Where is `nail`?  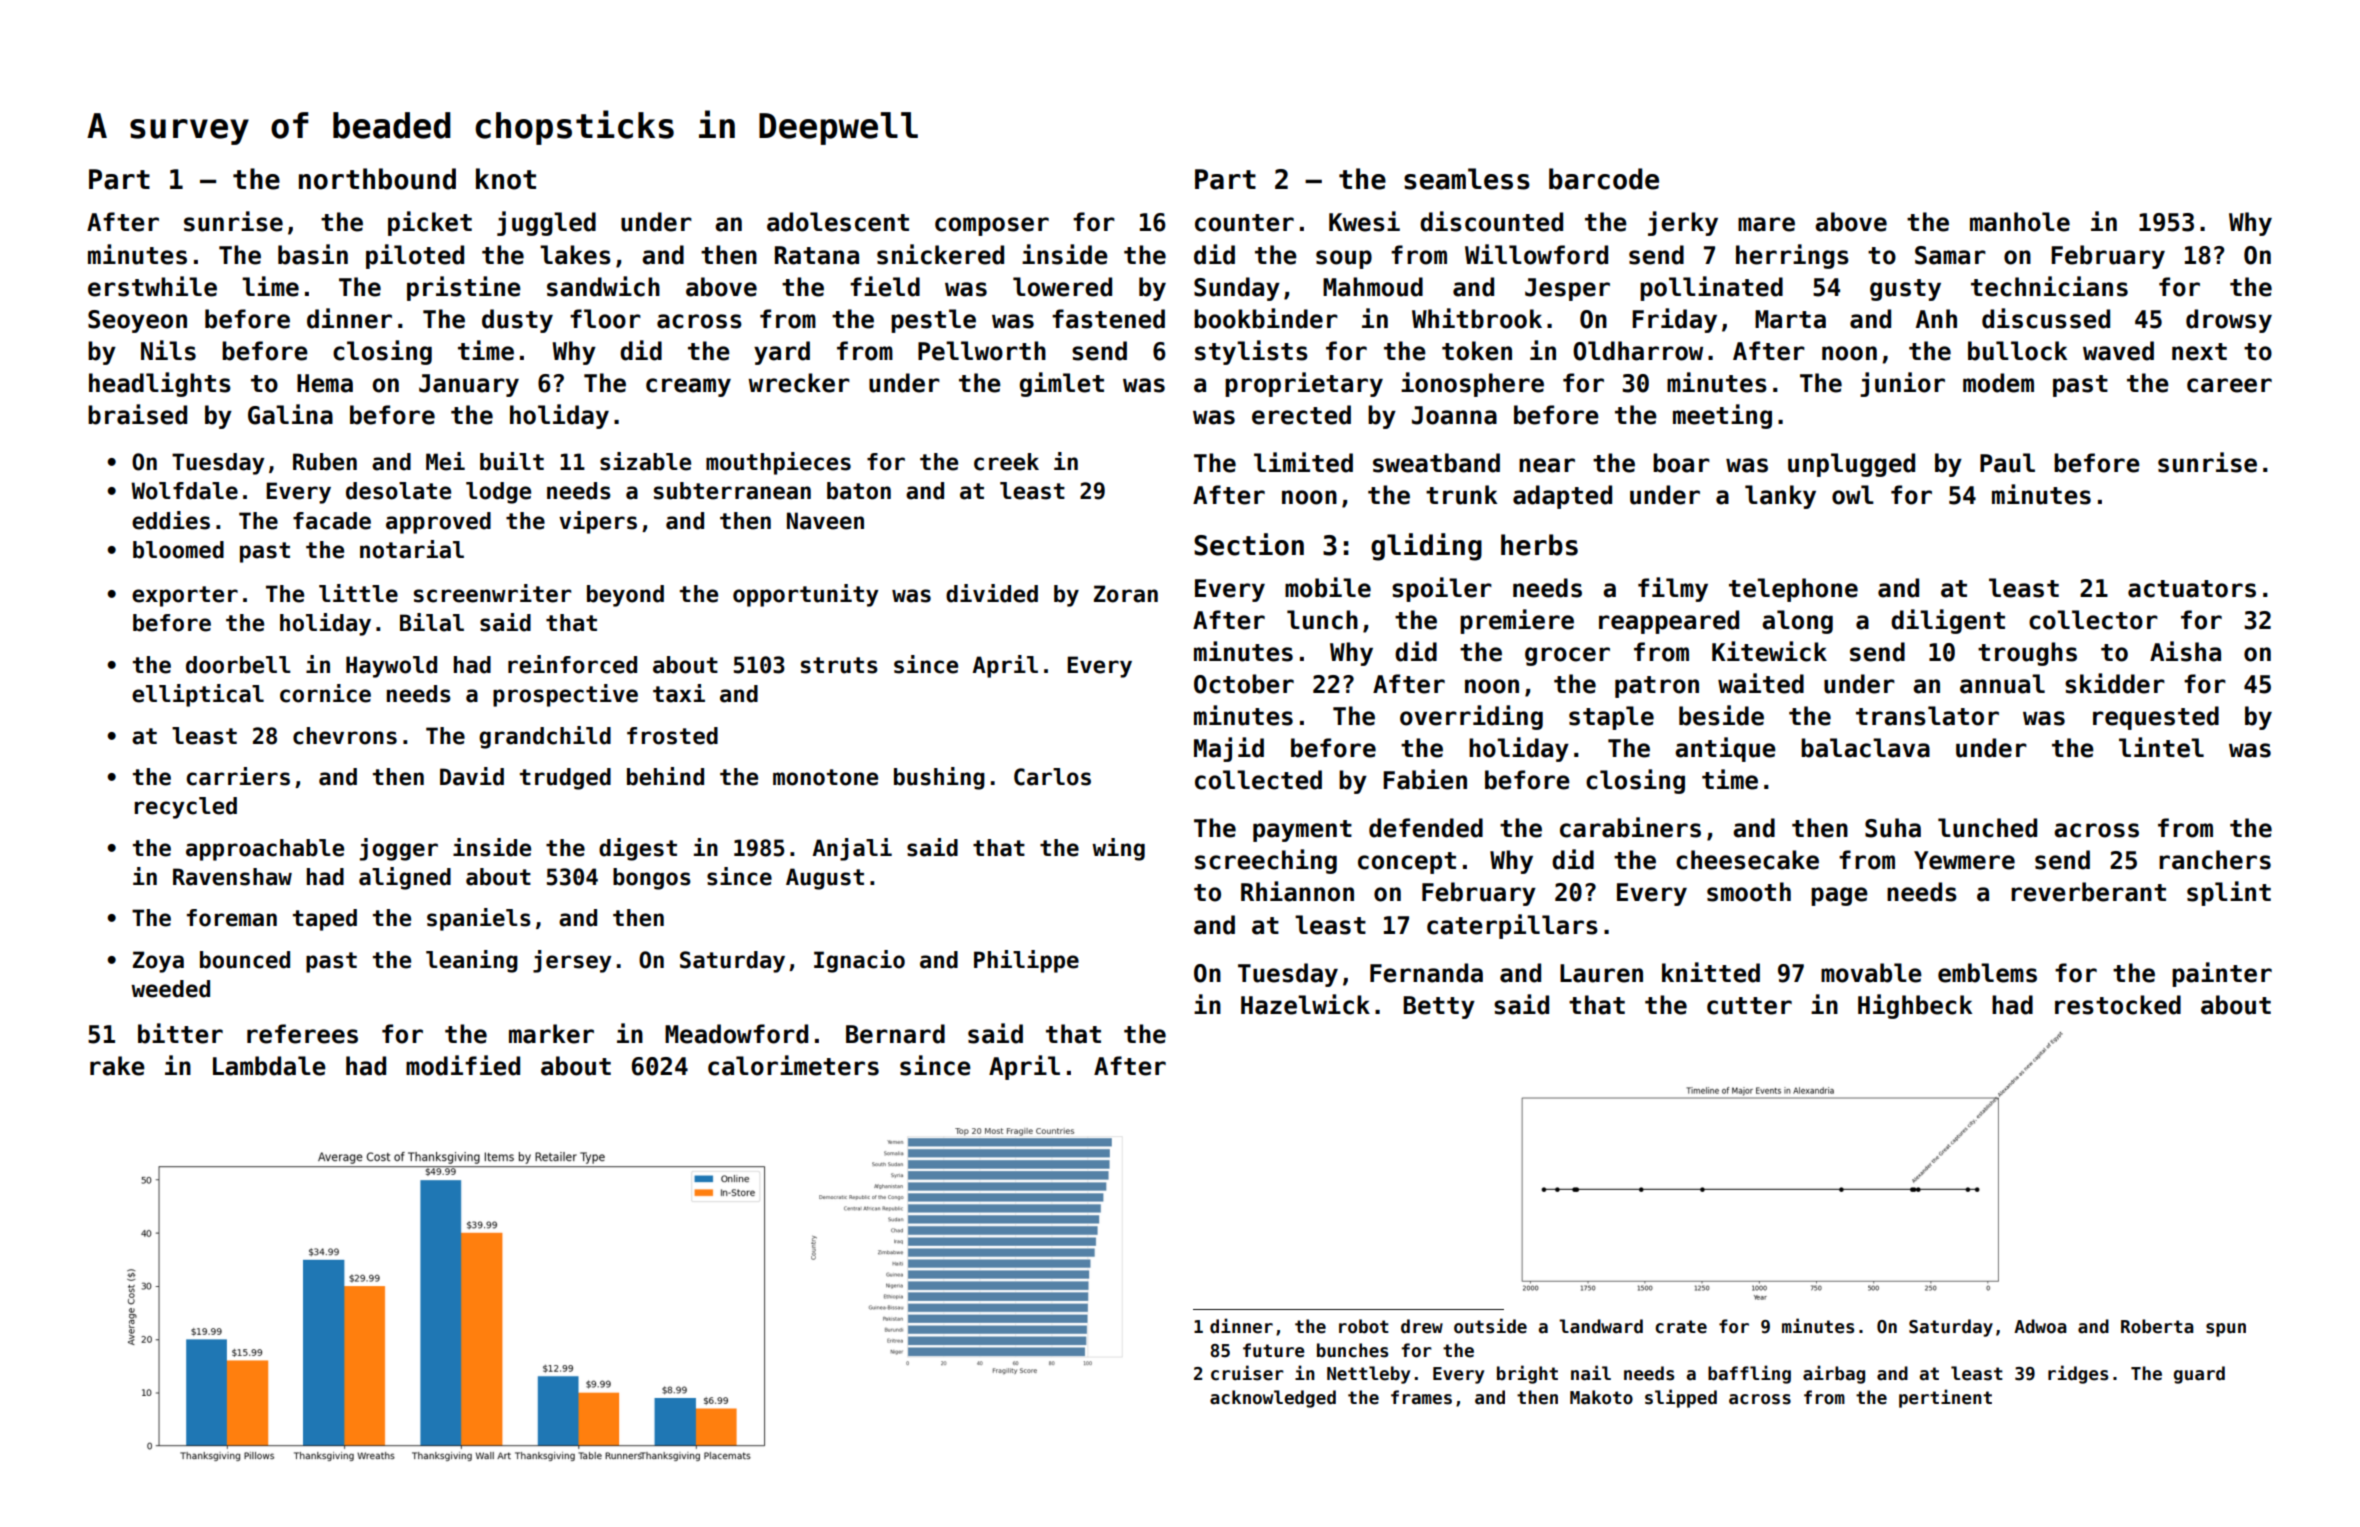 nail is located at coordinates (1591, 1373).
